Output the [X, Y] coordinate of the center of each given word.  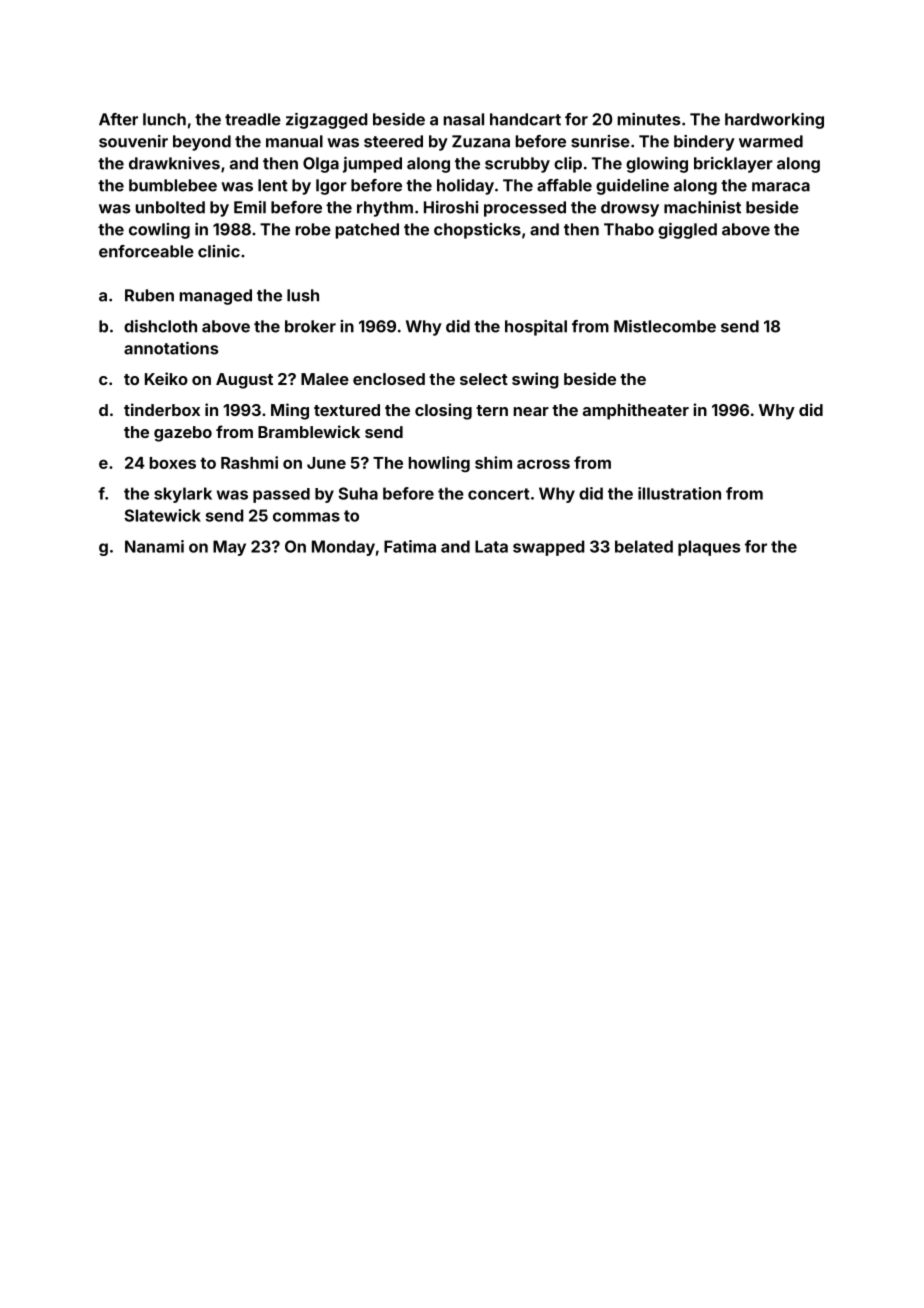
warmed [771, 141]
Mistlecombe [665, 326]
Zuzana [481, 141]
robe [313, 229]
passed [281, 495]
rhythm [385, 209]
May [229, 548]
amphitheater [636, 411]
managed [216, 297]
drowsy [630, 209]
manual [294, 141]
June [326, 463]
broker [310, 326]
